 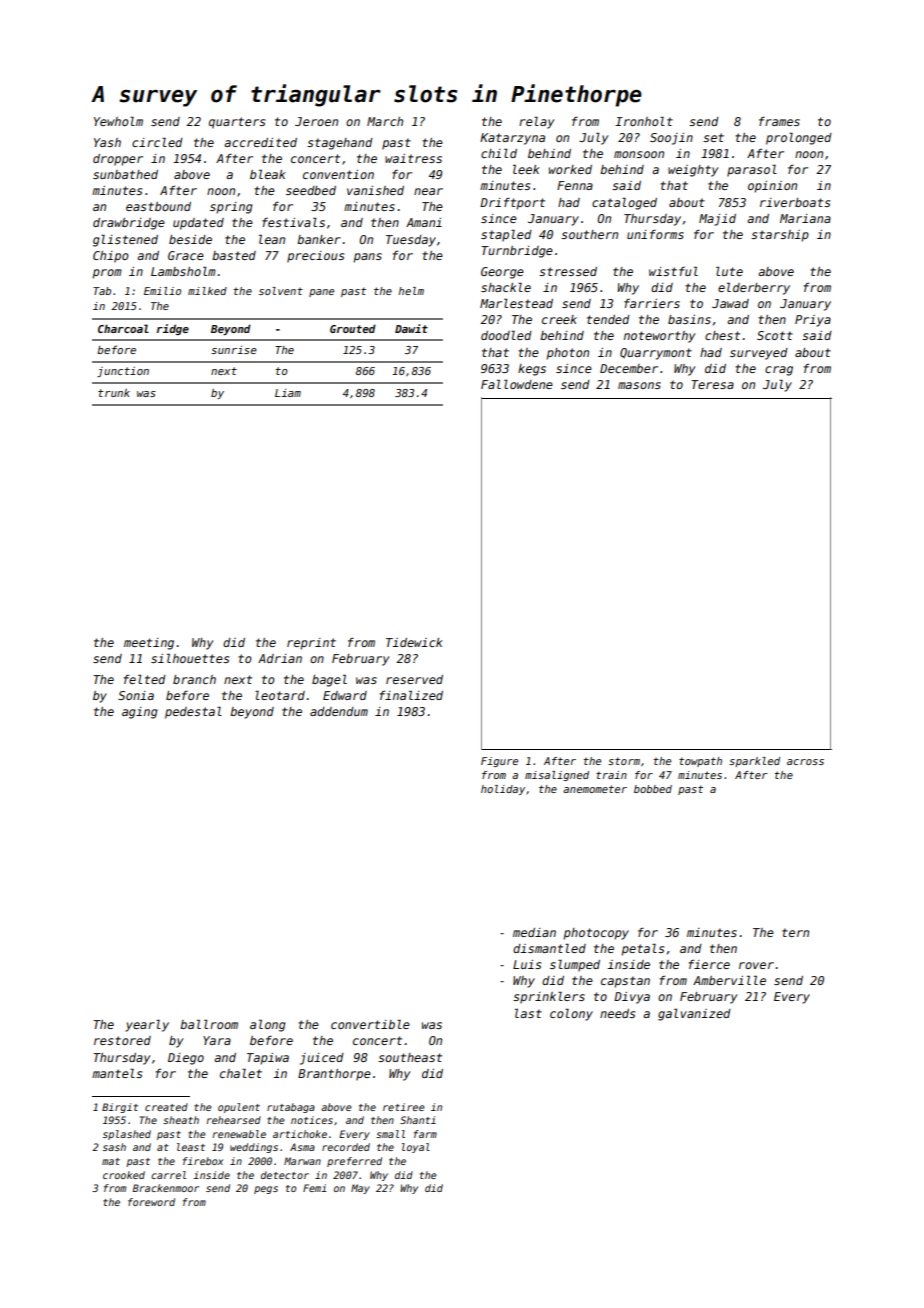 I want to click on Brackenmoor, so click(x=166, y=1188).
